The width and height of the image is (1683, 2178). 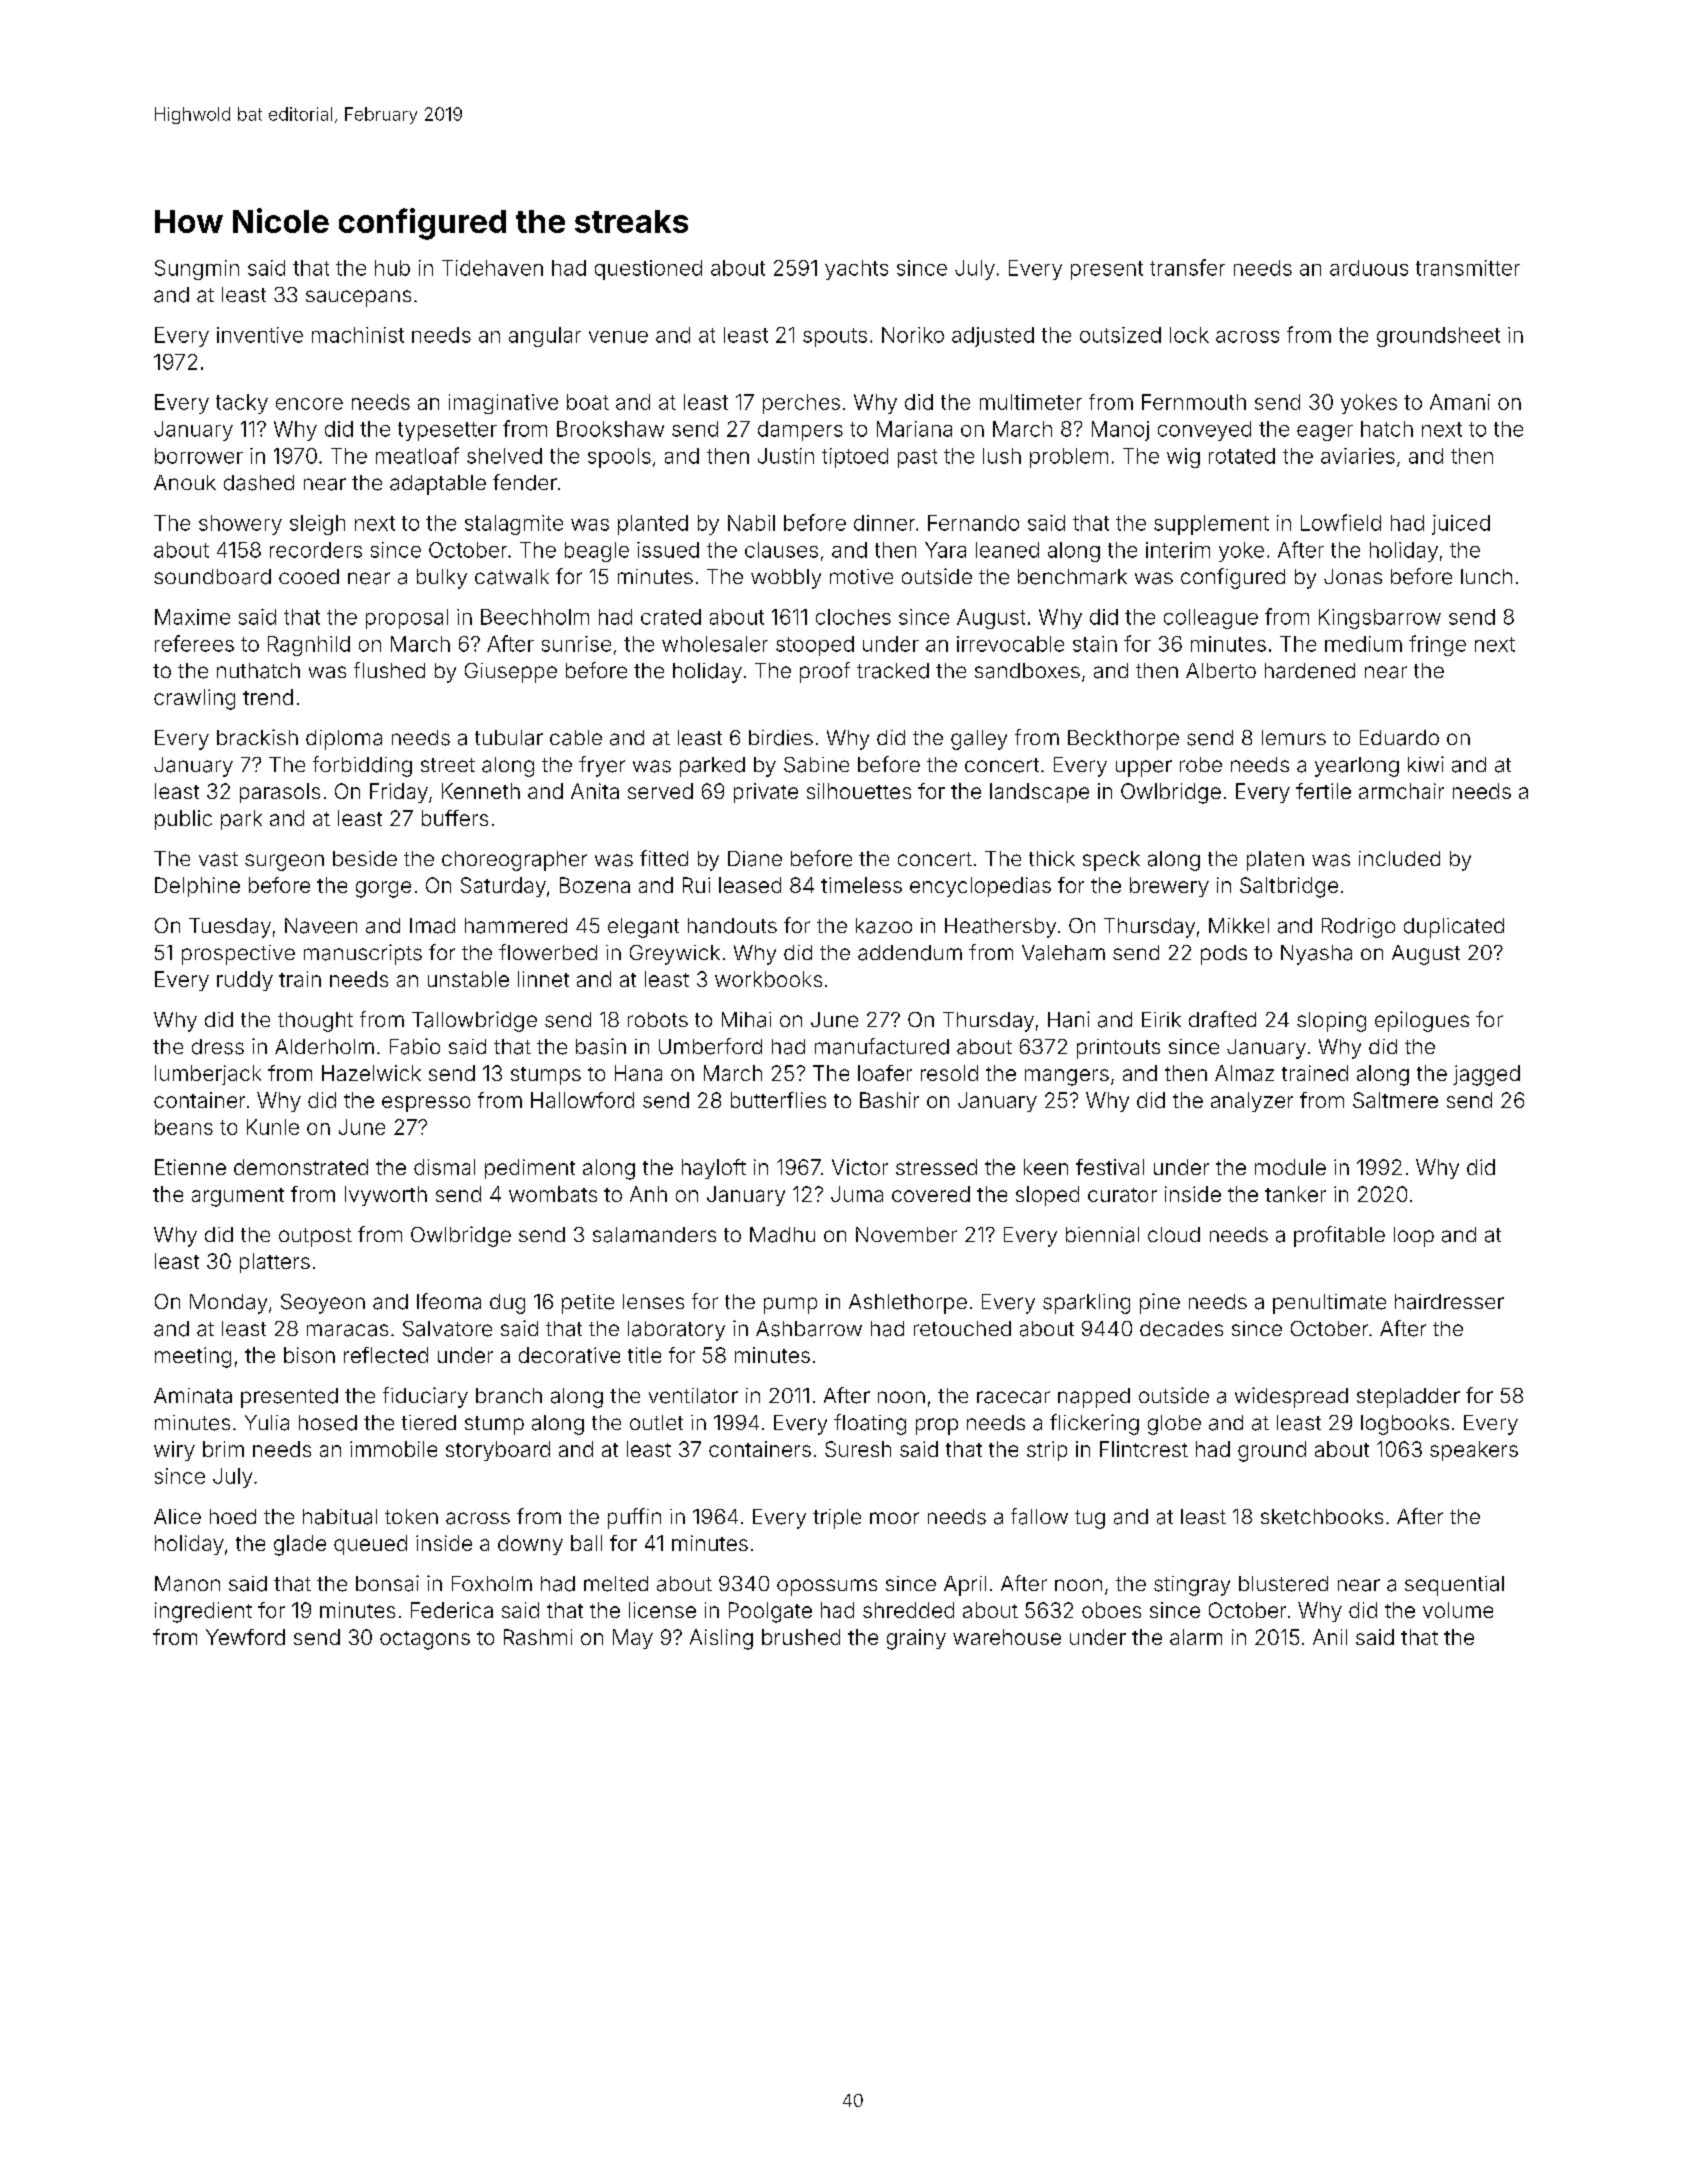 What do you see at coordinates (1169, 887) in the image?
I see `brewery` at bounding box center [1169, 887].
